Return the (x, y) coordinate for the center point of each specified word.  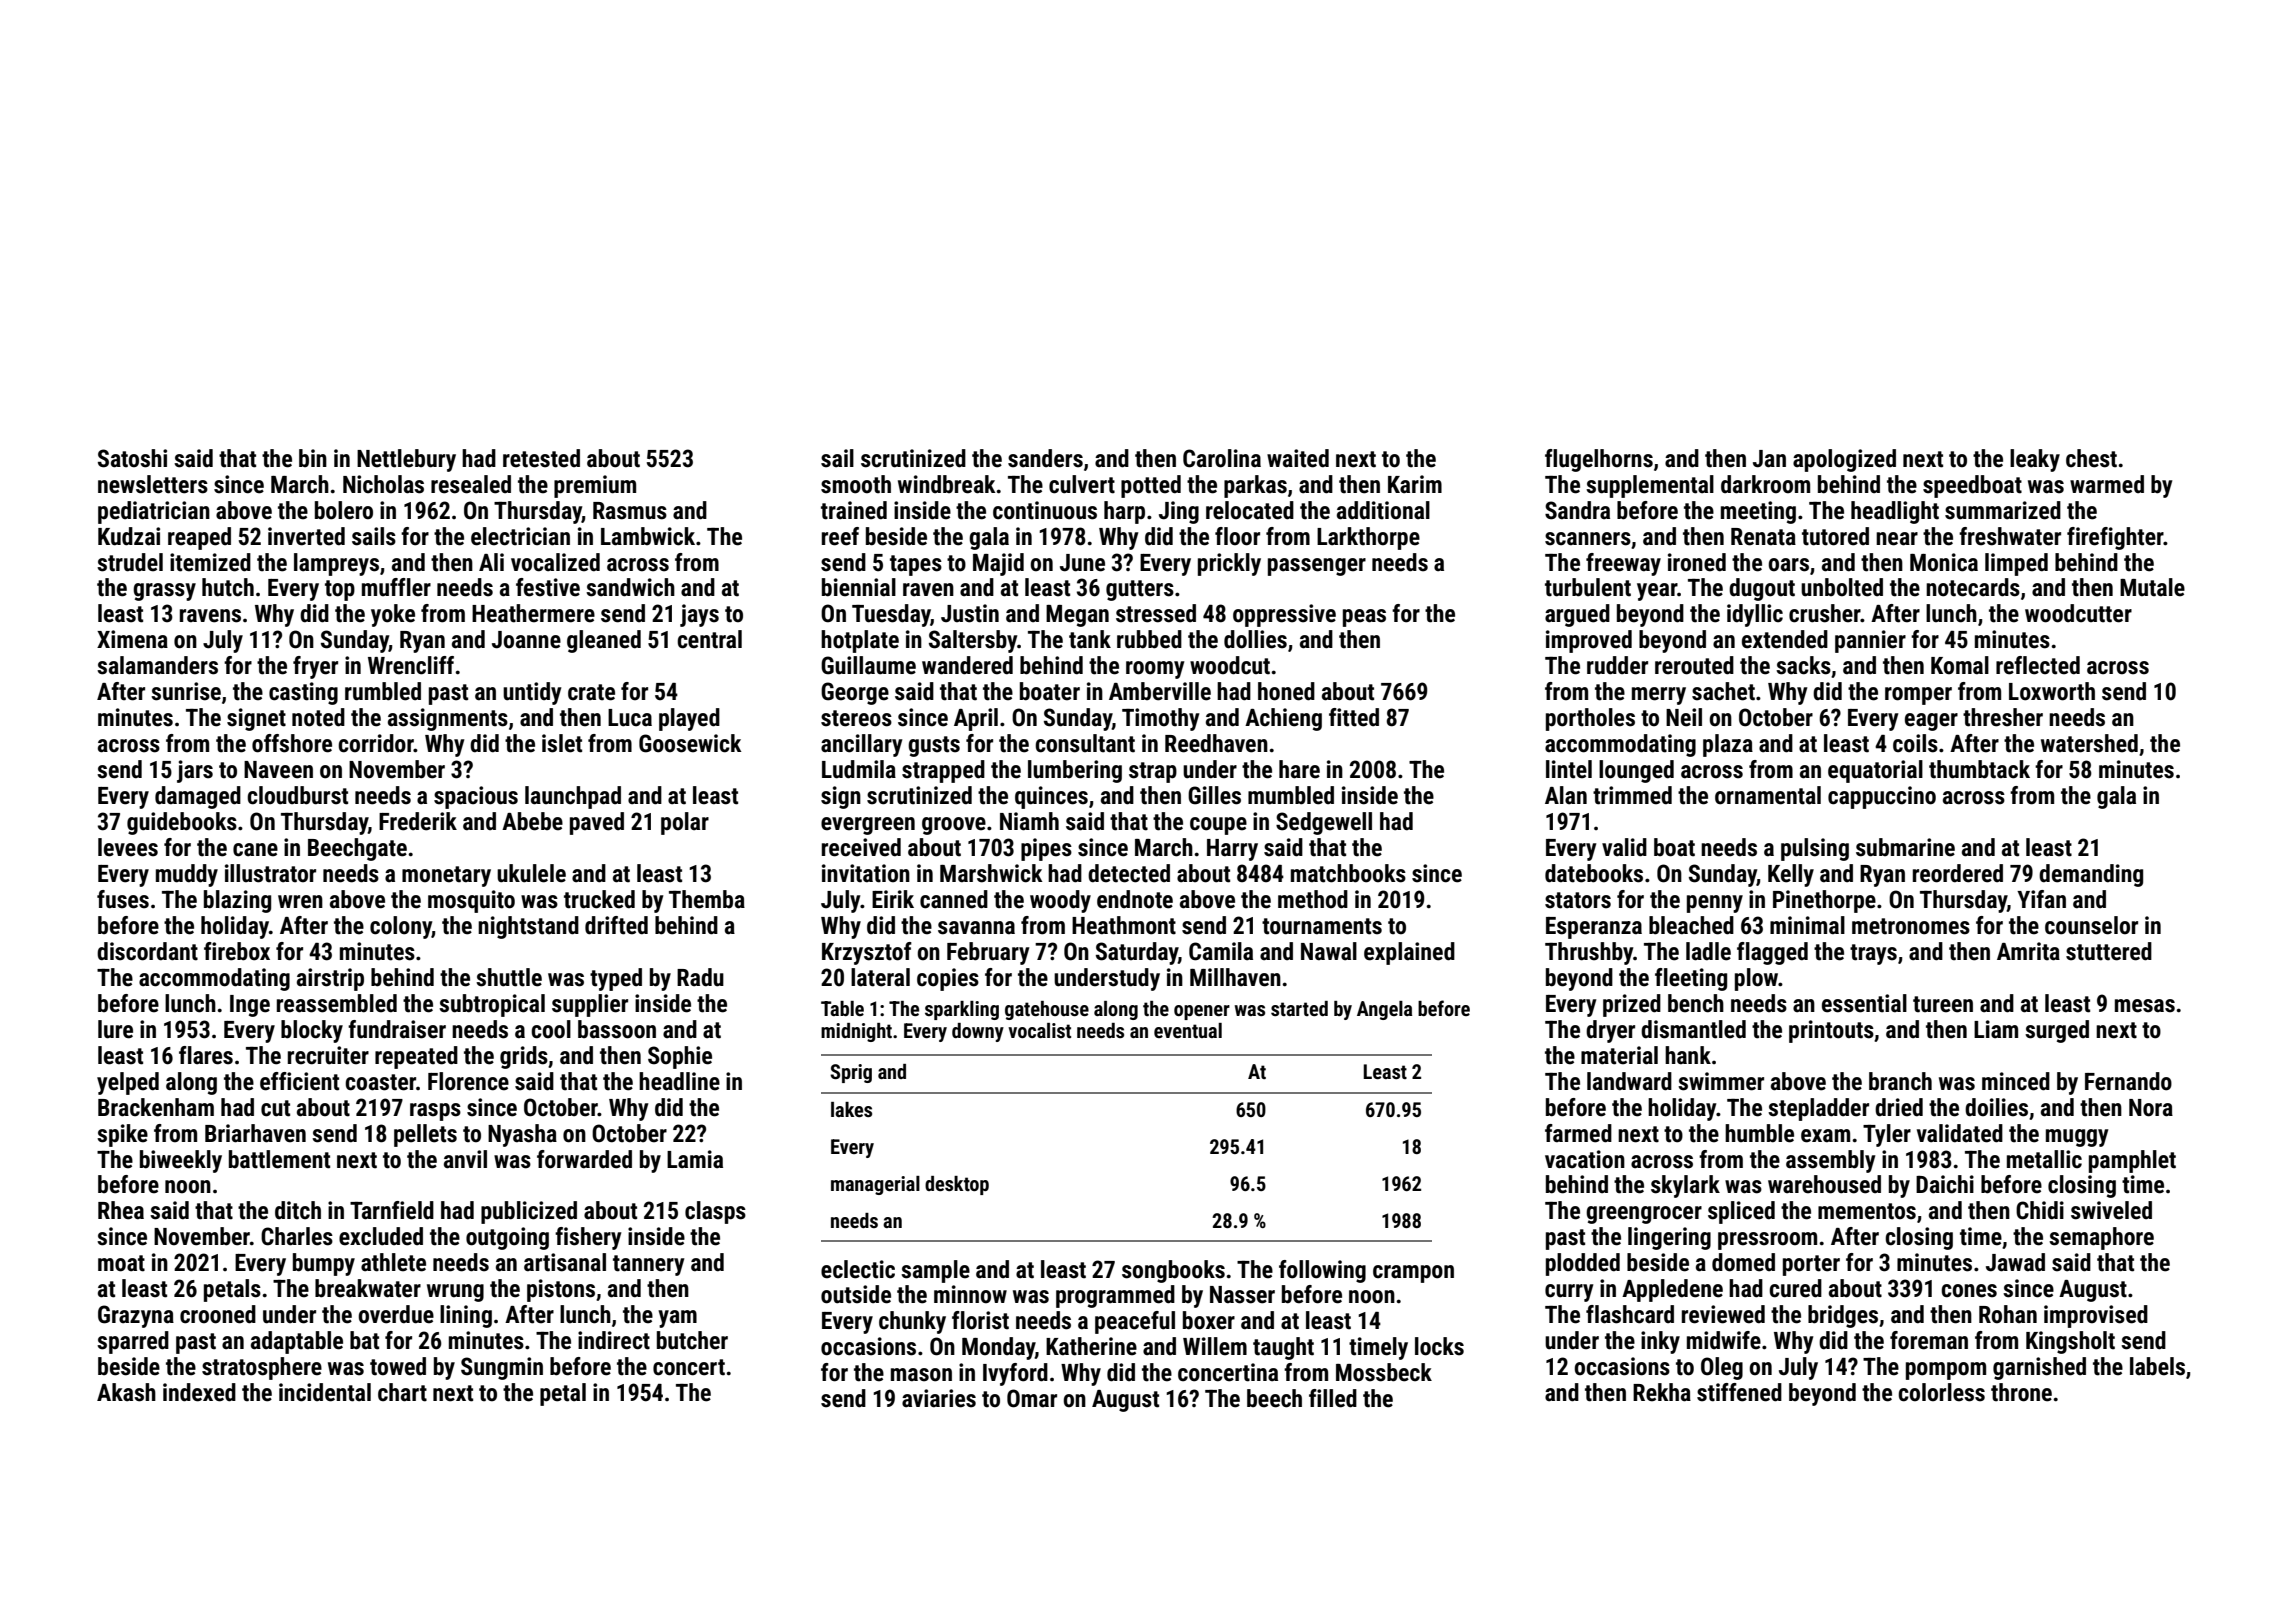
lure (115, 1029)
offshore (292, 743)
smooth (856, 484)
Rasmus (630, 511)
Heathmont (1124, 925)
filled (1333, 1398)
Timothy (1160, 719)
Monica (1944, 562)
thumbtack (1979, 769)
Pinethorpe (1824, 901)
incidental (325, 1392)
